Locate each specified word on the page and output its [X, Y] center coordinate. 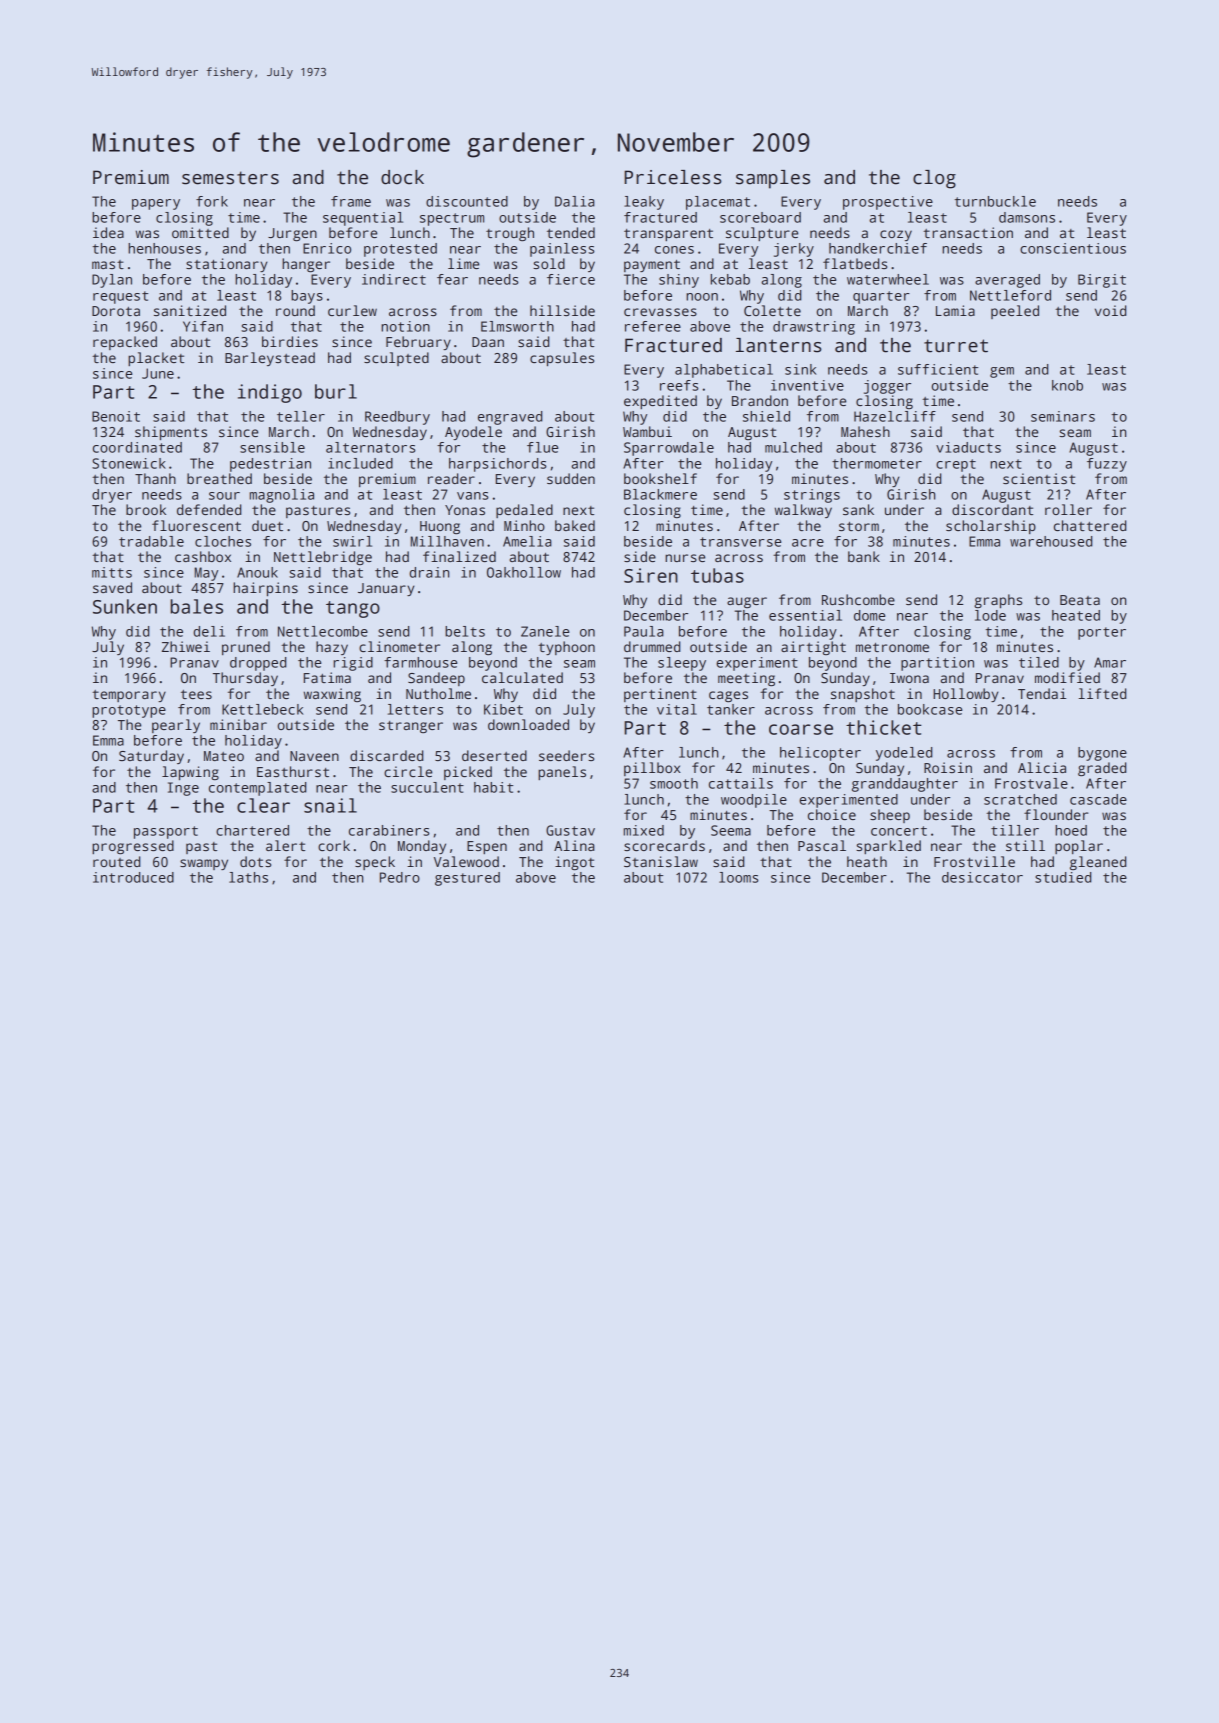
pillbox [652, 769]
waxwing [332, 695]
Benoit [116, 416]
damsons [1027, 217]
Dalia [575, 201]
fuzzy [1107, 465]
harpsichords [497, 465]
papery [156, 204]
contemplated [257, 789]
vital [677, 709]
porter [1102, 633]
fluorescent [196, 525]
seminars [1063, 416]
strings [812, 496]
